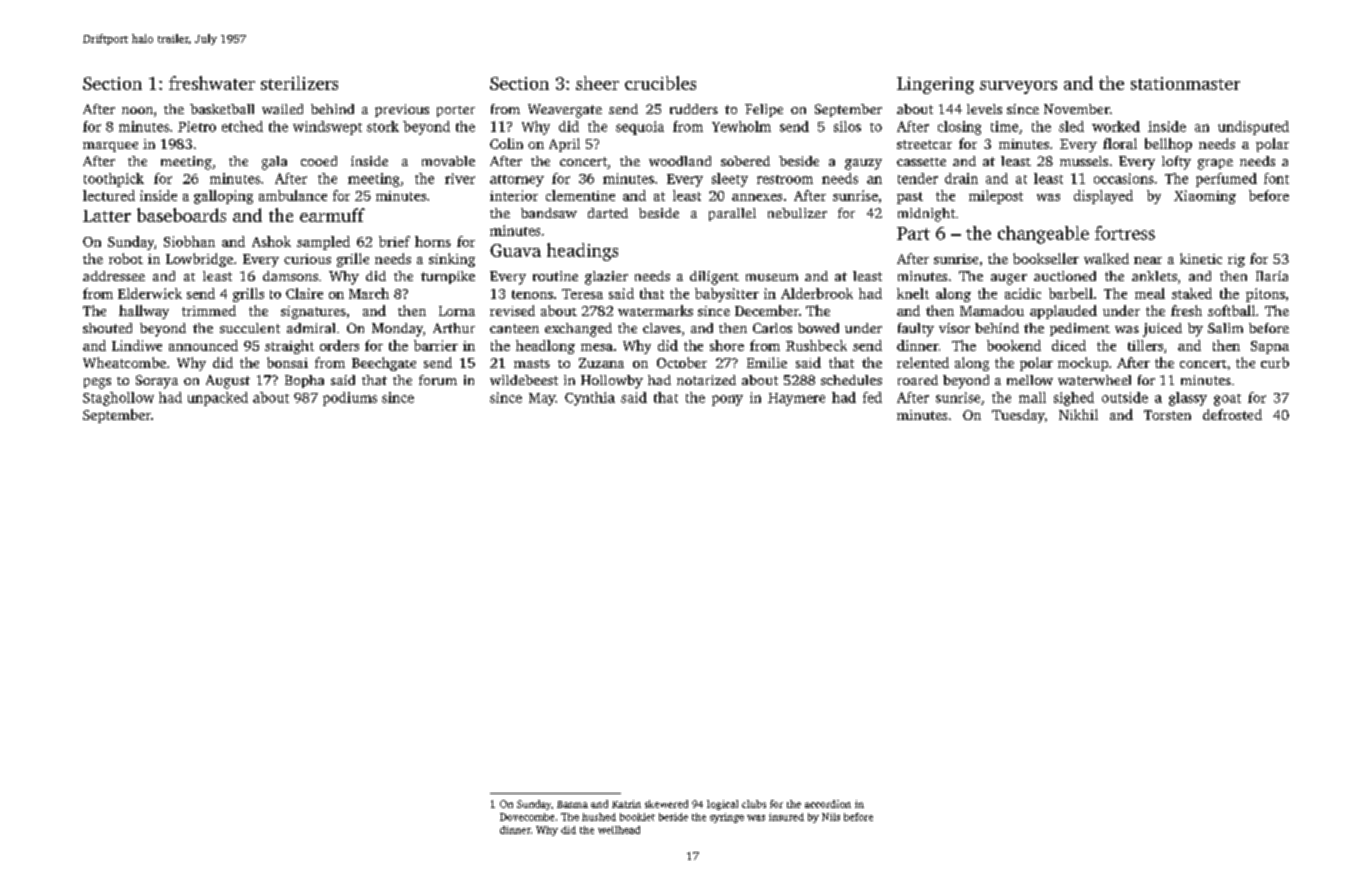 The width and height of the page is (1372, 887). Describe the element at coordinates (542, 399) in the page. I see `May` at that location.
